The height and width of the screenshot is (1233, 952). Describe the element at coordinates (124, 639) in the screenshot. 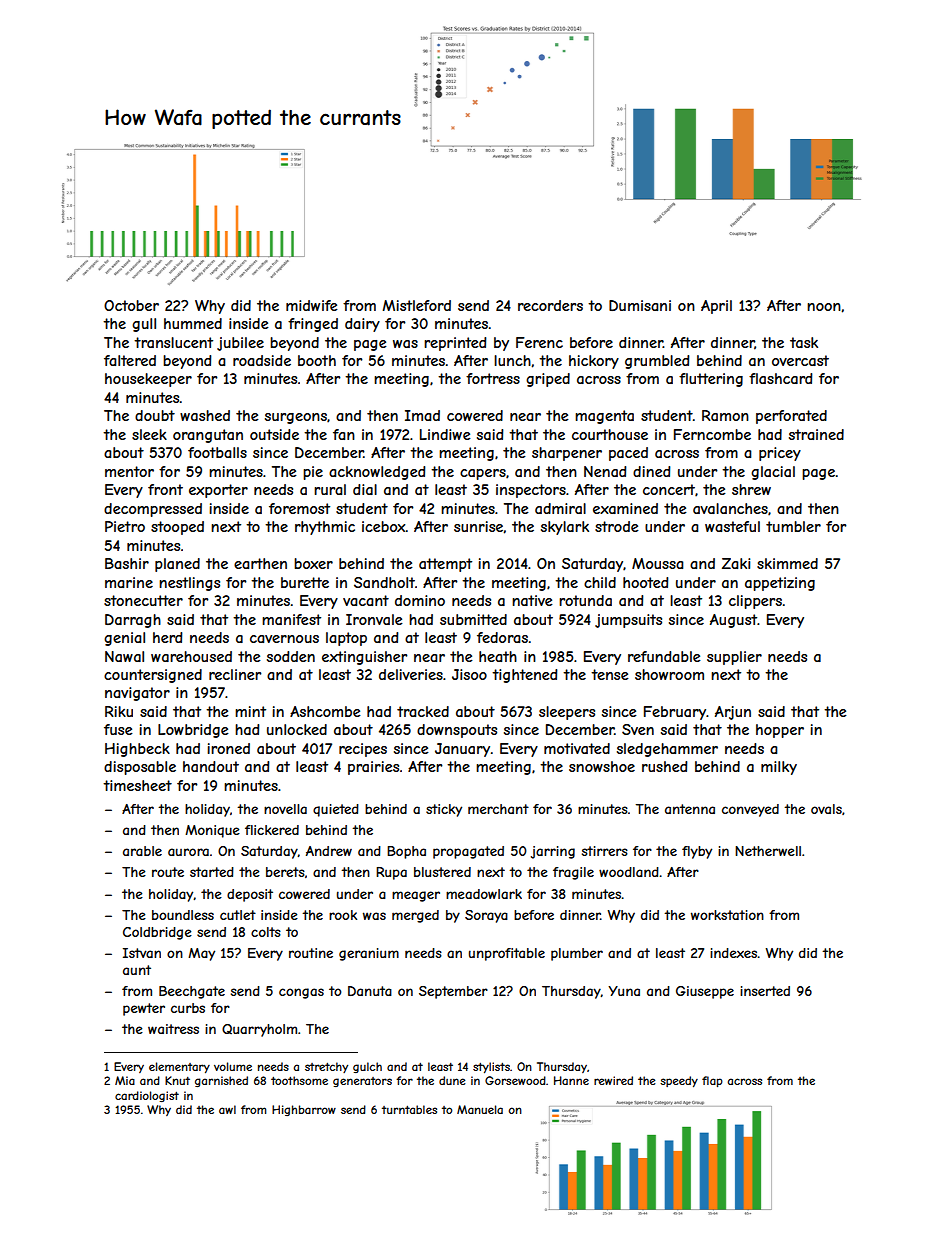

I see `genial` at that location.
